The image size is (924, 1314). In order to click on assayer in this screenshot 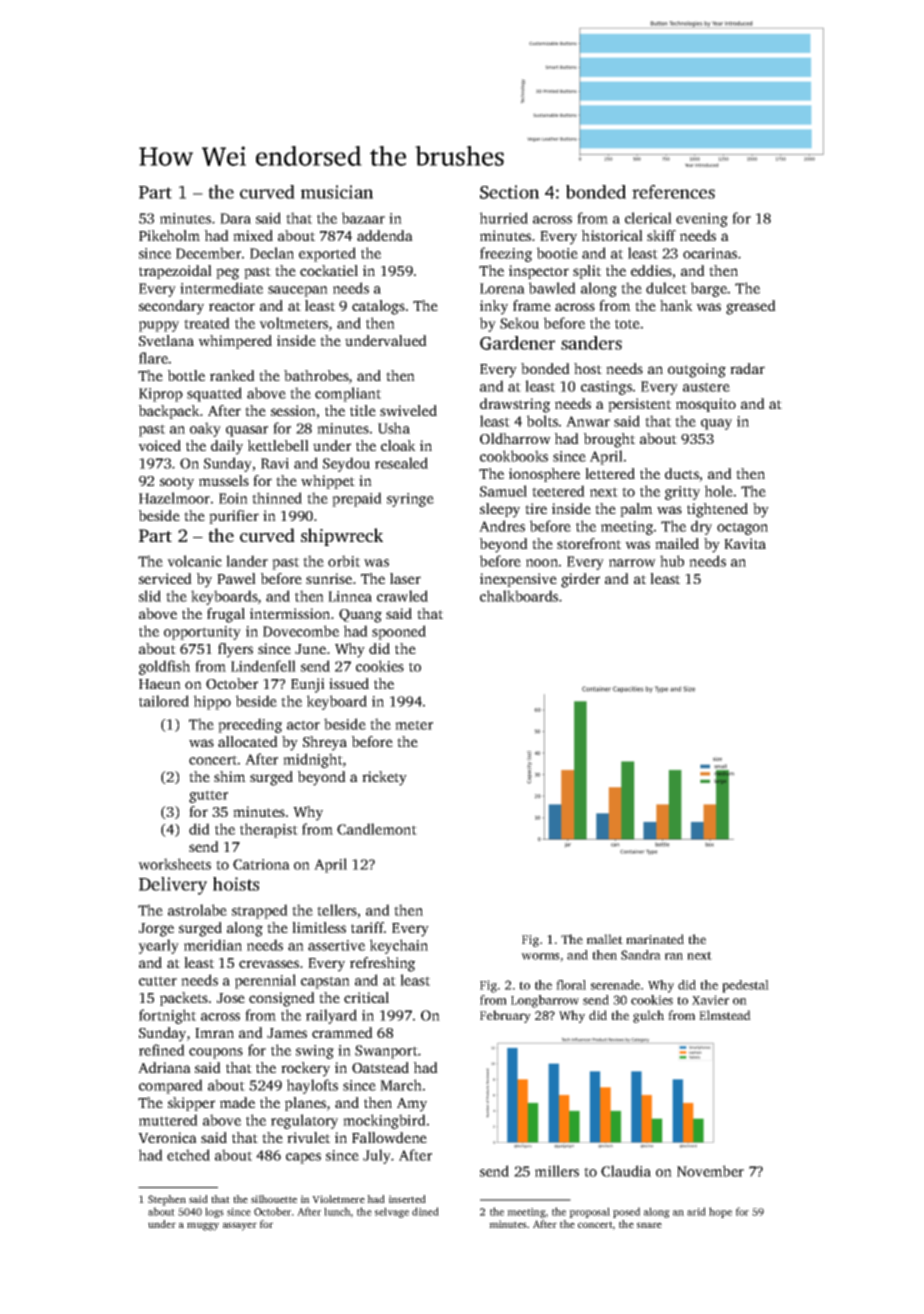, I will do `click(240, 1226)`.
